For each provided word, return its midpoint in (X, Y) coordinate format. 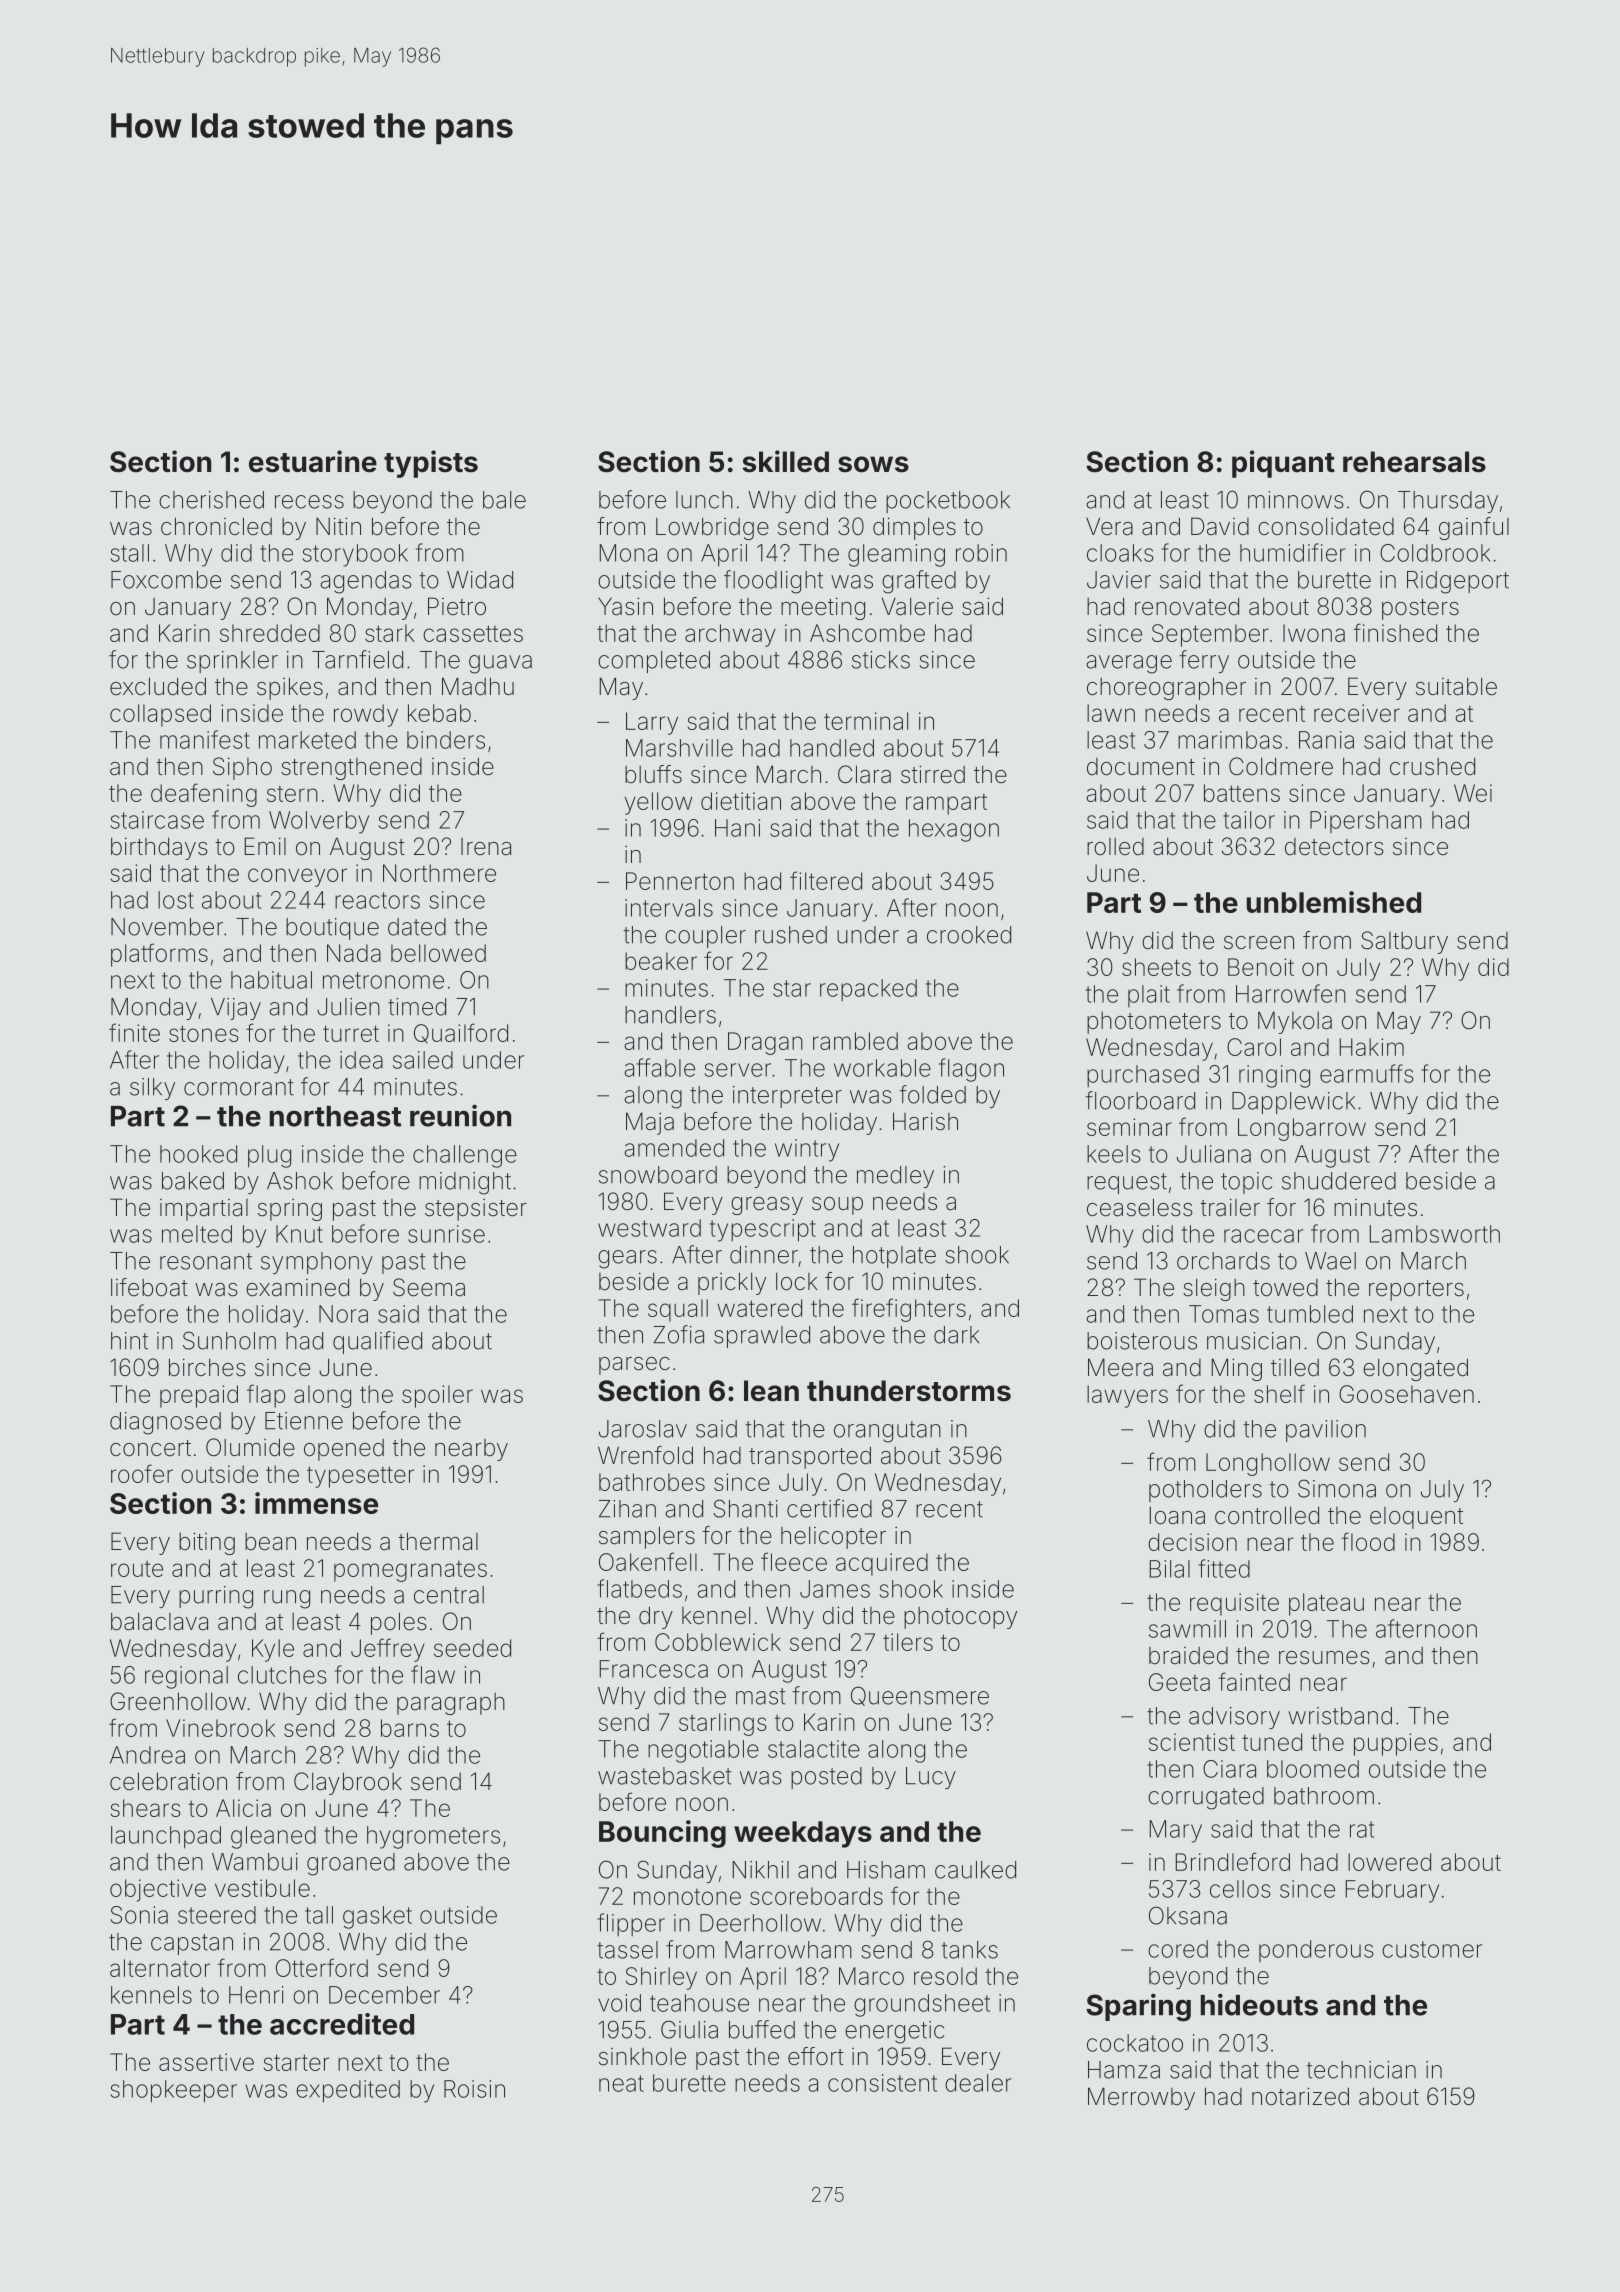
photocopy (960, 1618)
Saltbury (1404, 942)
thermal (438, 1541)
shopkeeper (173, 2091)
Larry (652, 723)
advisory (1234, 1718)
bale (504, 500)
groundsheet (922, 2005)
